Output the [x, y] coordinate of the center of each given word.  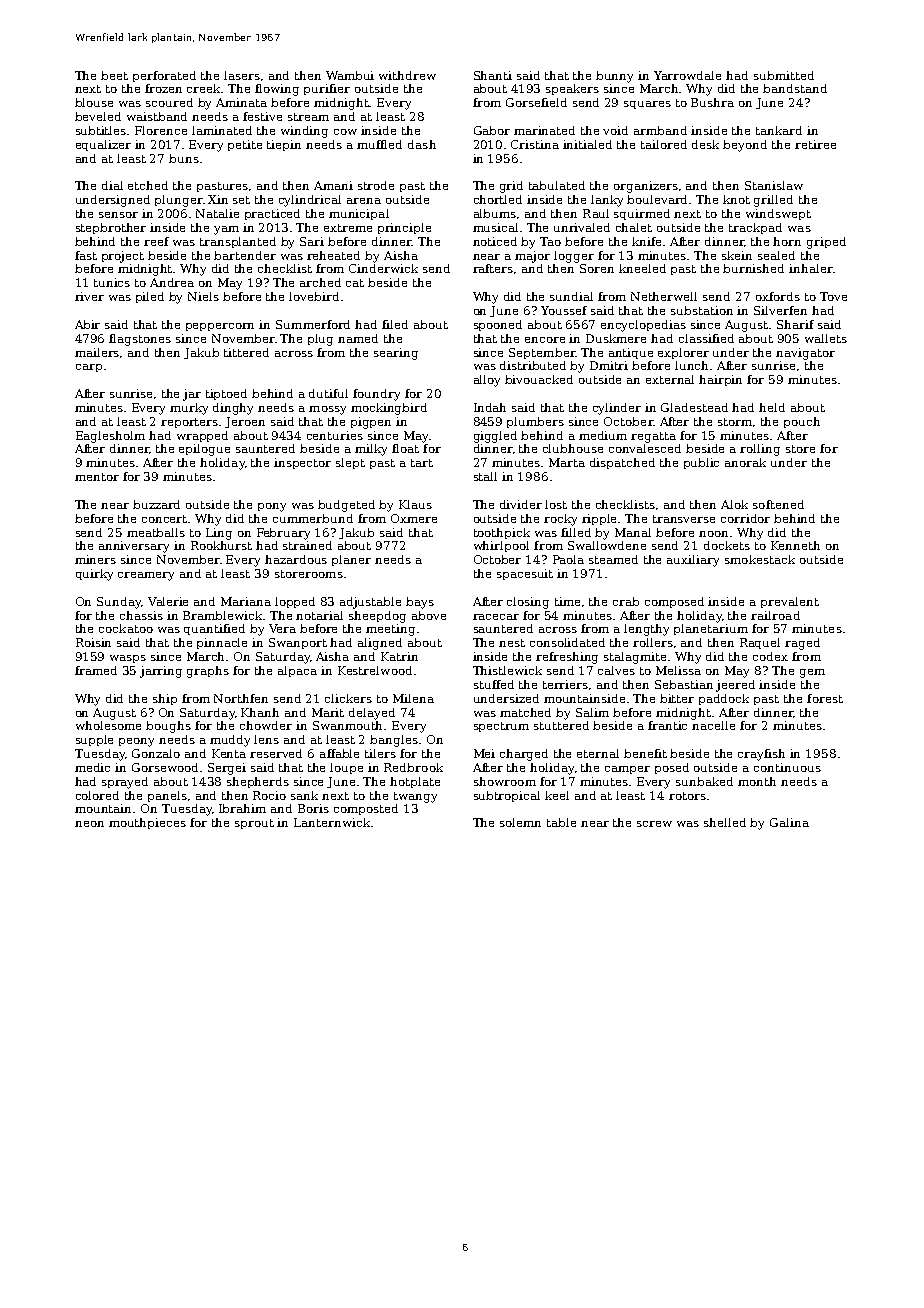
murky [189, 409]
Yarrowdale [687, 75]
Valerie [168, 601]
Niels [203, 296]
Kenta [229, 753]
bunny [614, 77]
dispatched [622, 463]
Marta [567, 462]
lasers [242, 75]
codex [770, 656]
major [532, 257]
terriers [565, 684]
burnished [753, 268]
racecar [496, 617]
